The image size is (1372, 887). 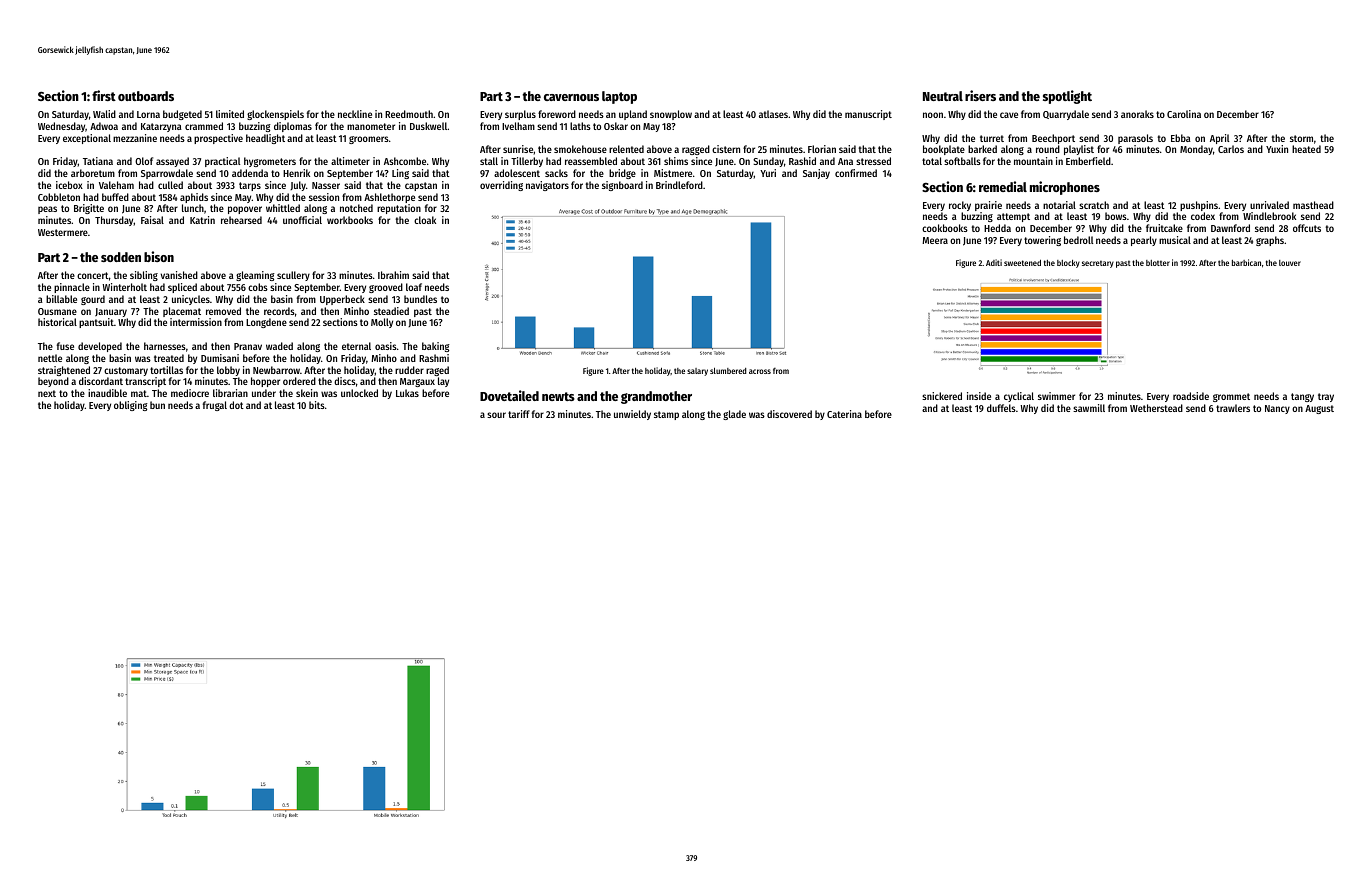 I want to click on straightened, so click(x=64, y=371).
